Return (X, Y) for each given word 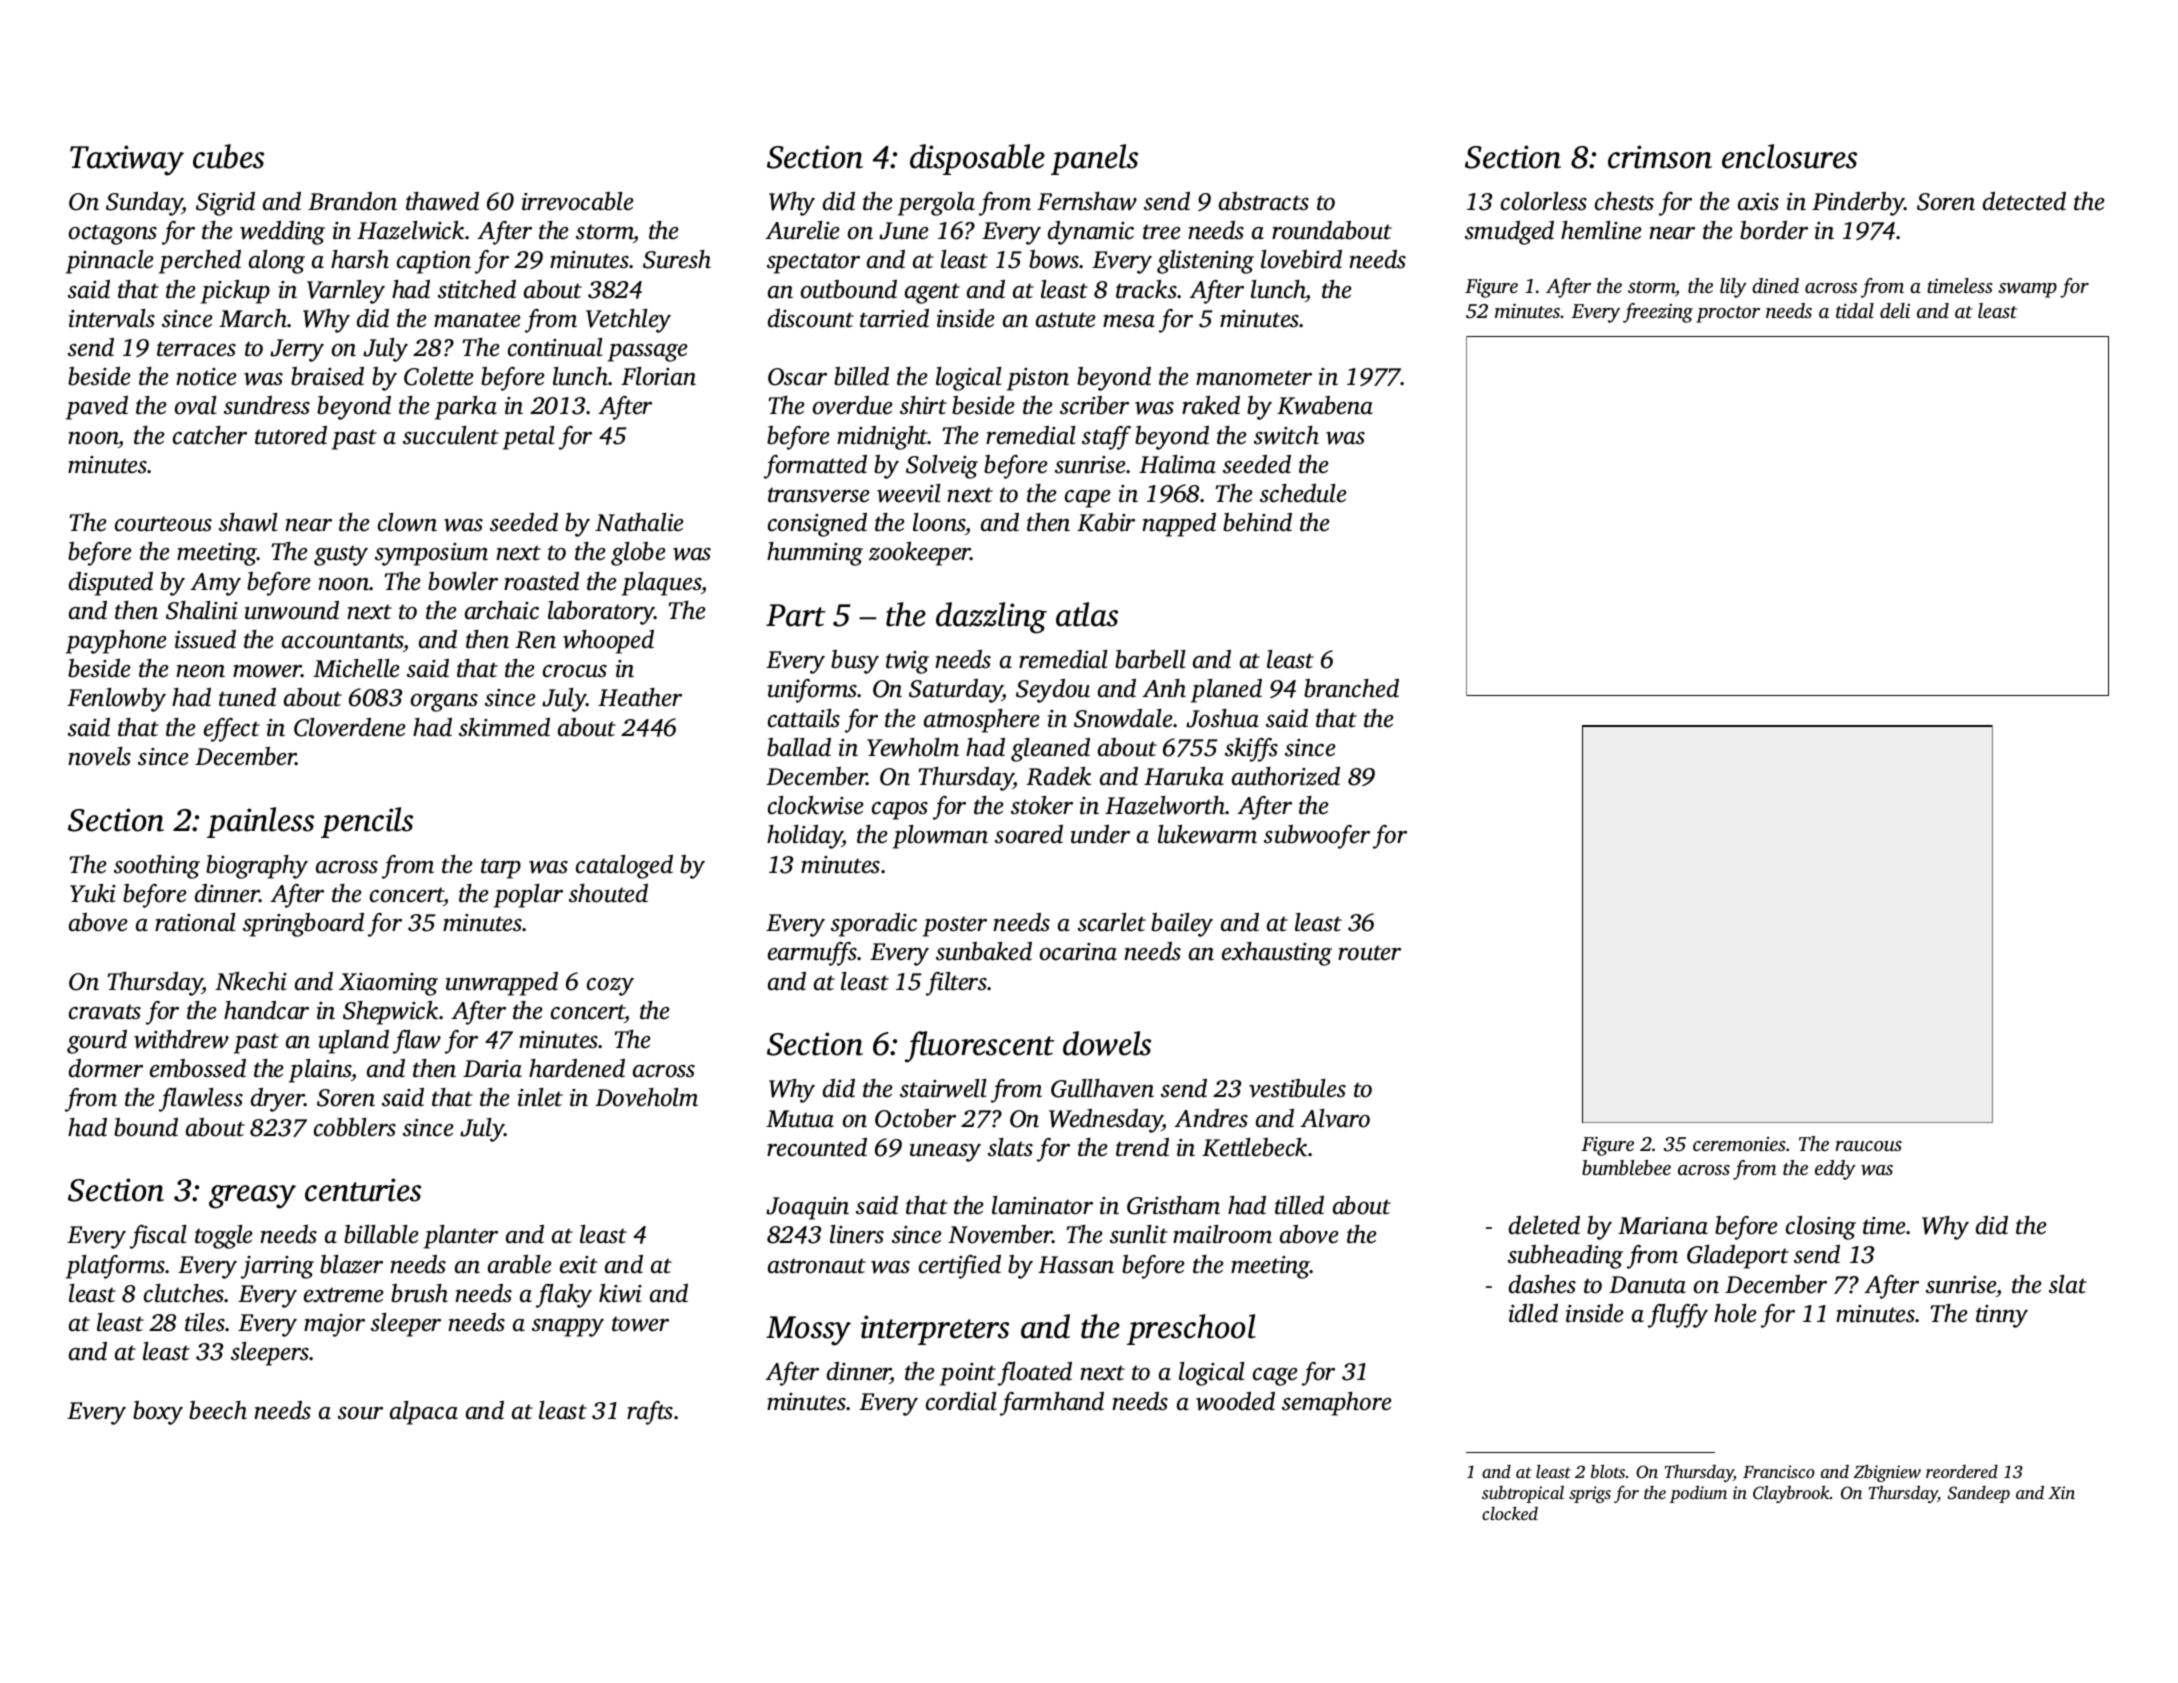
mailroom (1222, 1234)
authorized (1286, 776)
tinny (2002, 1316)
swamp (2027, 290)
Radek (1058, 776)
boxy (158, 1413)
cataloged (624, 867)
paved (97, 408)
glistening (1205, 262)
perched (200, 262)
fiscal (158, 1237)
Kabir (1106, 522)
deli (1895, 310)
